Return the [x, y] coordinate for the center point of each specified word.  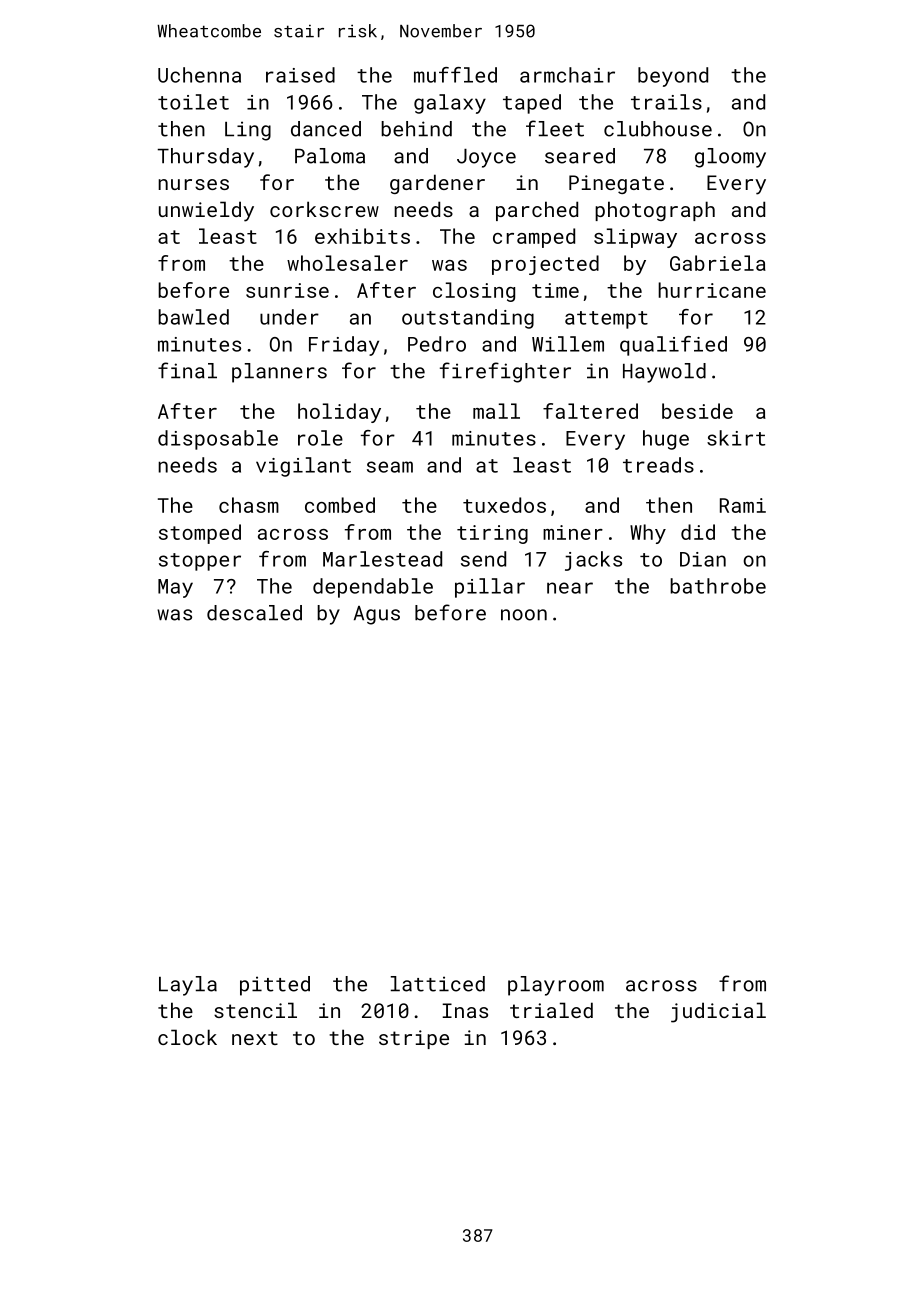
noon [524, 615]
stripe [414, 1039]
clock [187, 1037]
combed [340, 505]
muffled [455, 75]
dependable [373, 588]
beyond [673, 77]
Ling [248, 131]
